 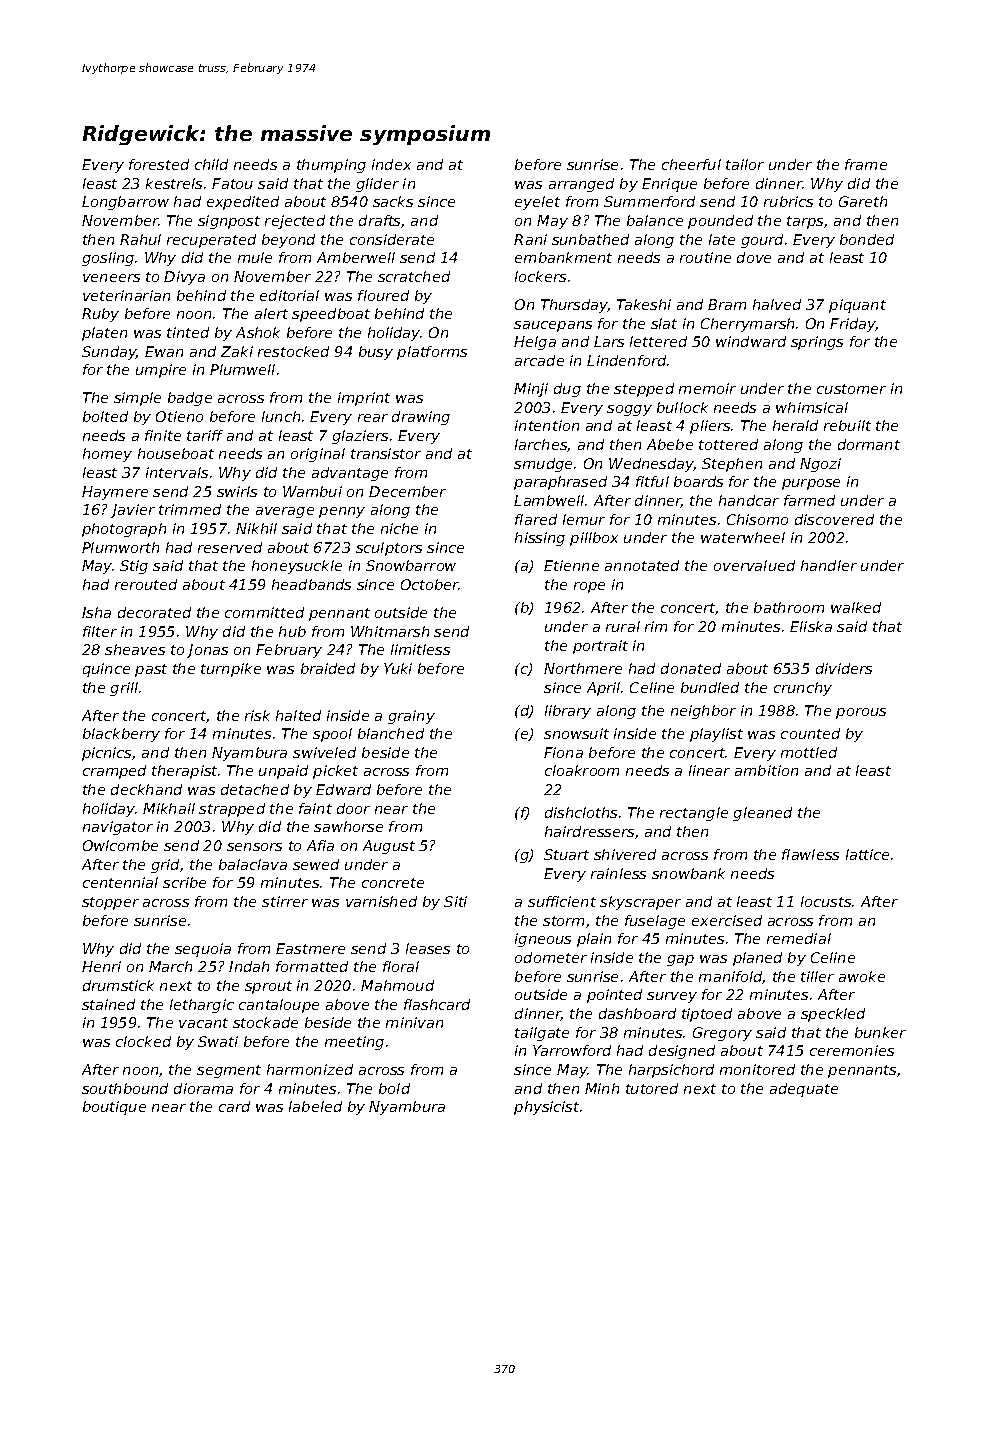 I want to click on storm, so click(x=563, y=921).
